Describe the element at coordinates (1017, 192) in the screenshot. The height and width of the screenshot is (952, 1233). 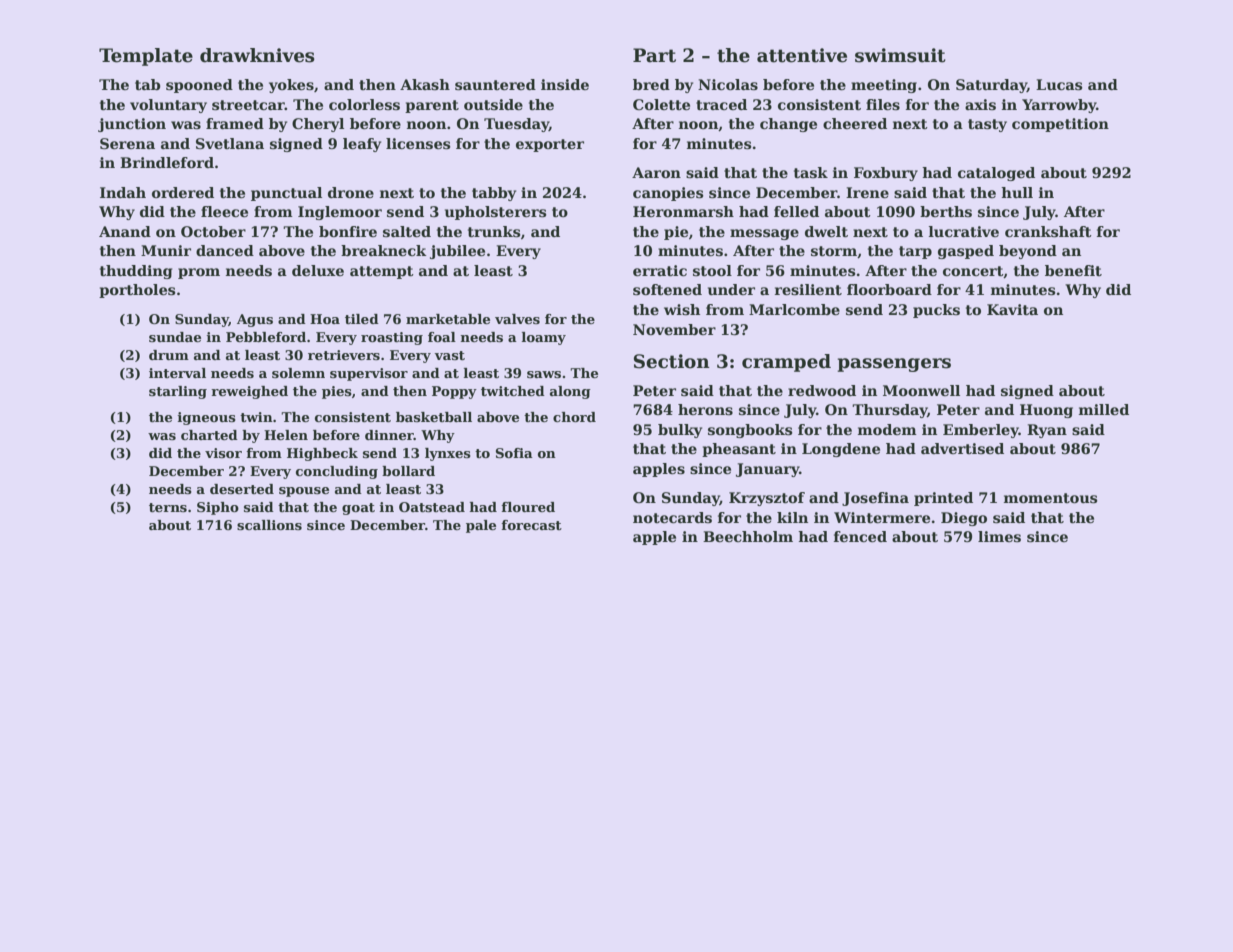
I see `hull` at that location.
